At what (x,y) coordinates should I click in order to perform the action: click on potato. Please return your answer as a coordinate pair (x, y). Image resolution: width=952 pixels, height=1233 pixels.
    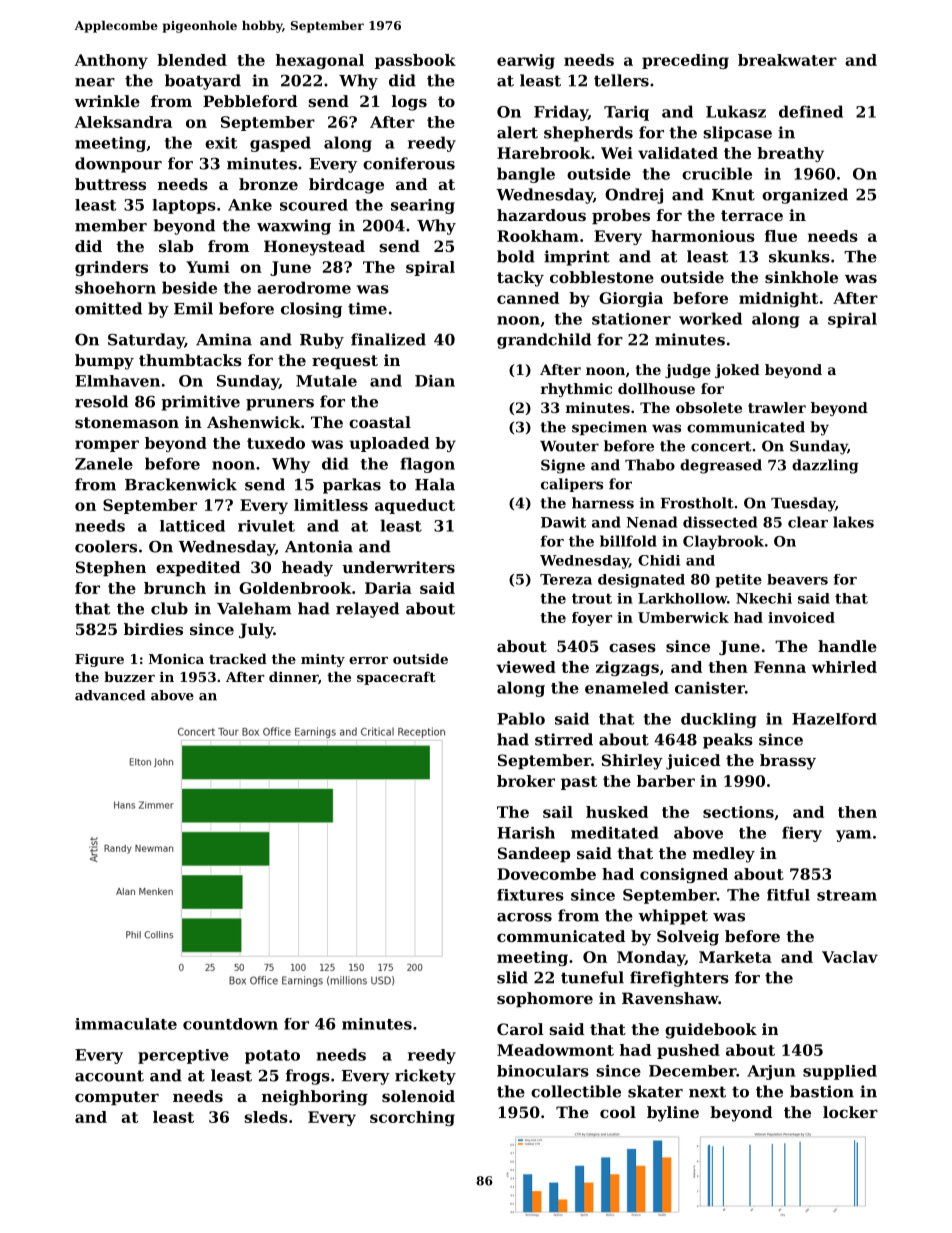
    Looking at the image, I should click on (272, 1057).
